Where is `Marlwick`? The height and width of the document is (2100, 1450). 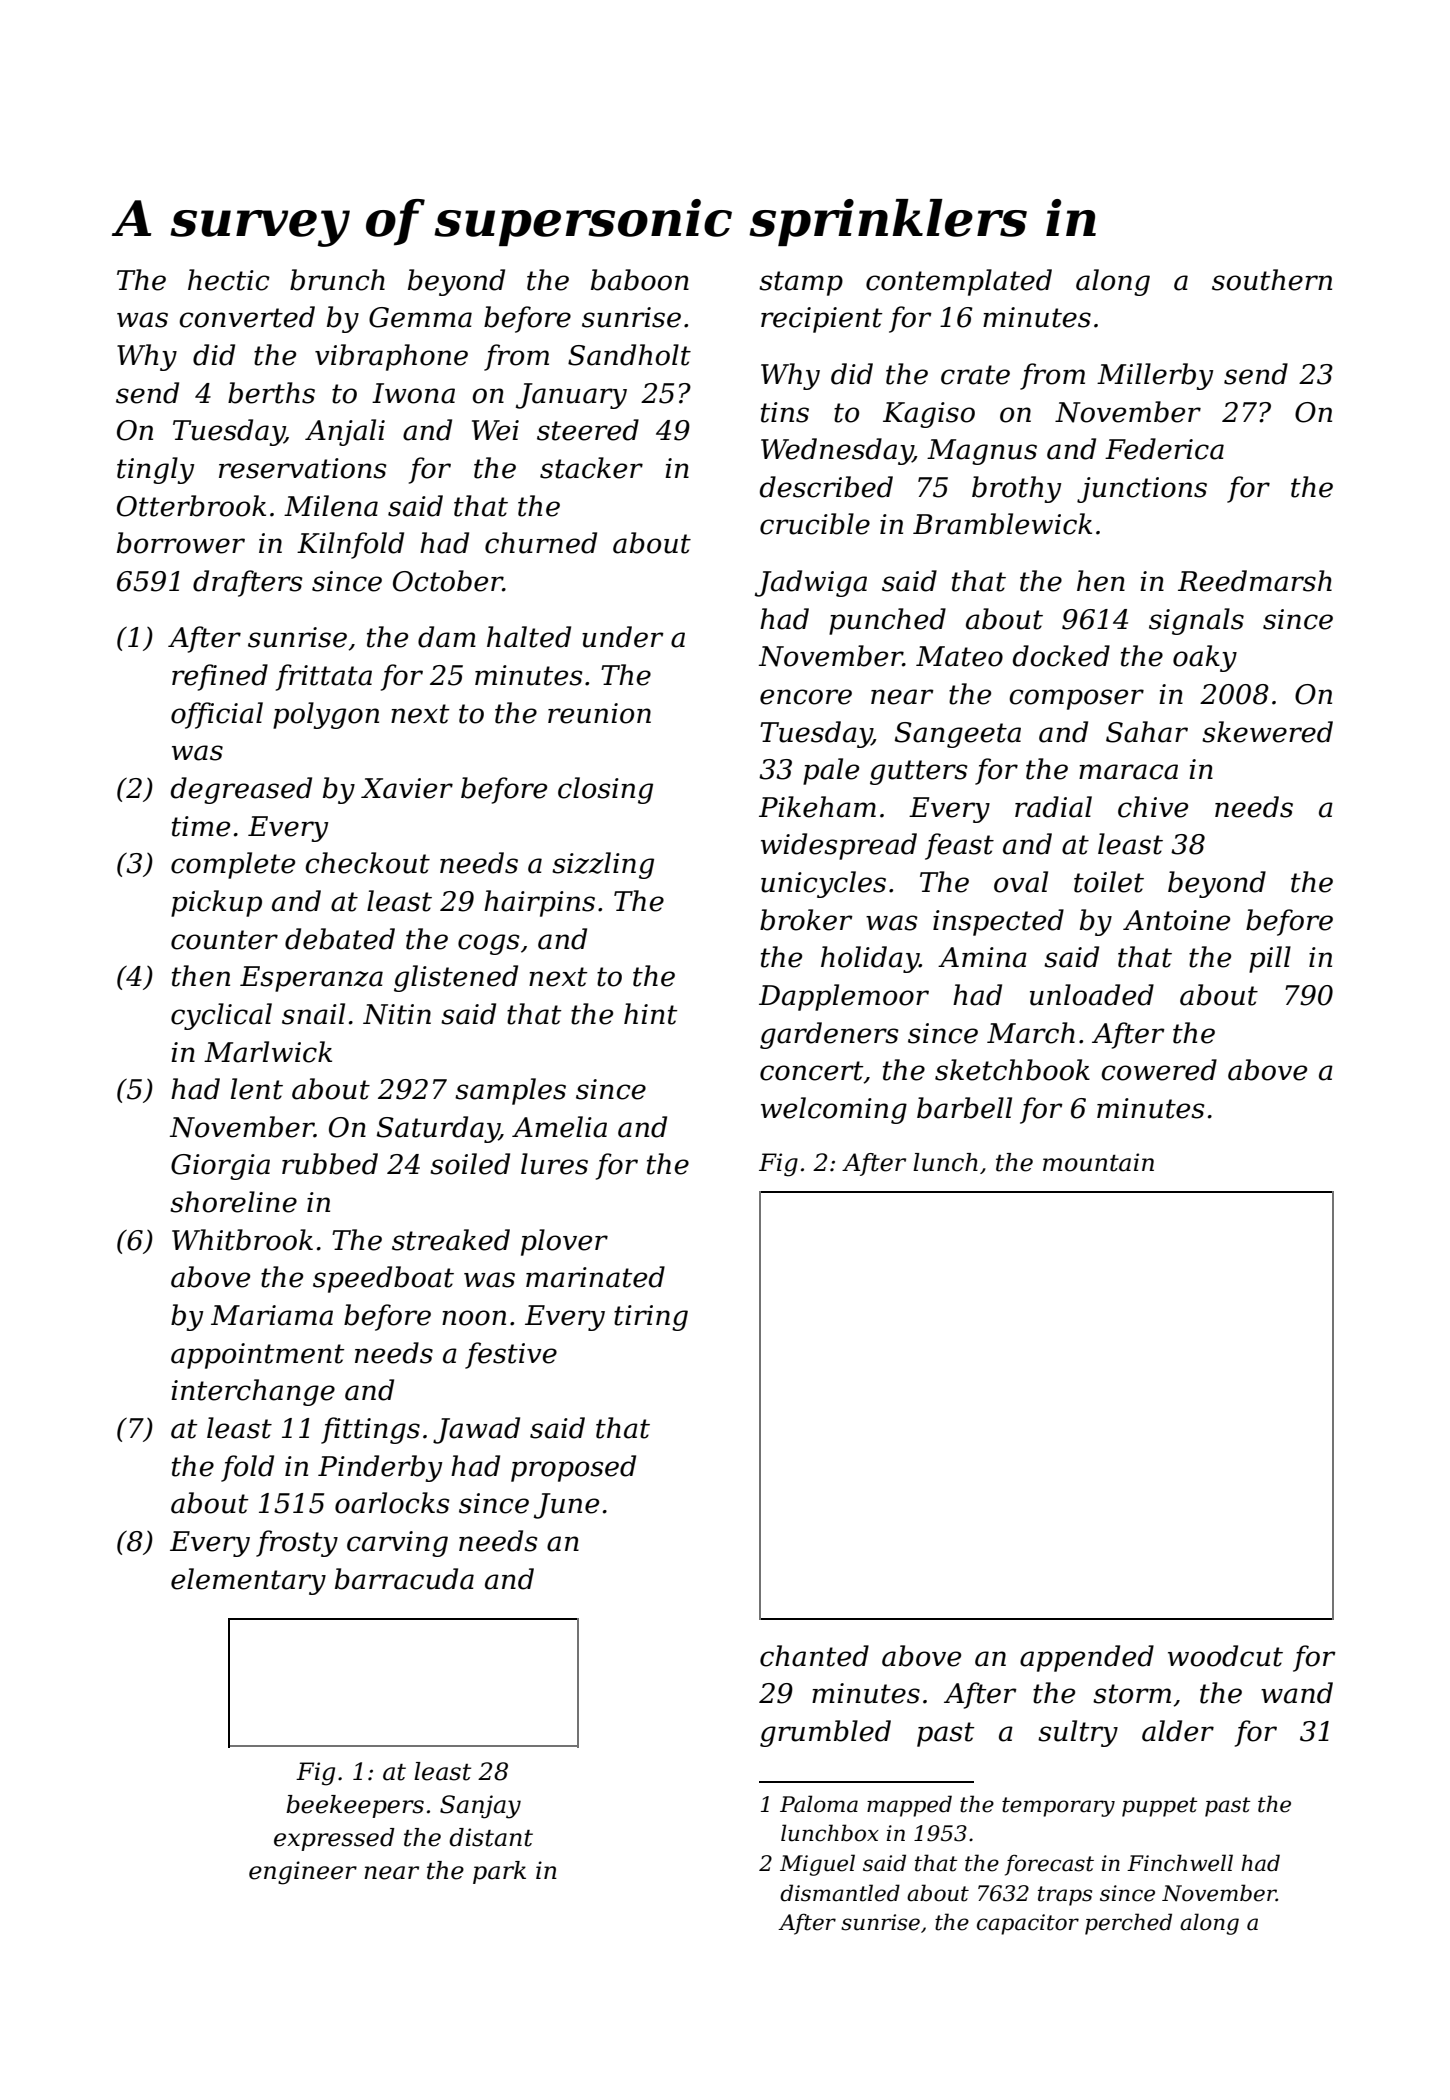
Marlwick is located at coordinates (268, 1052).
